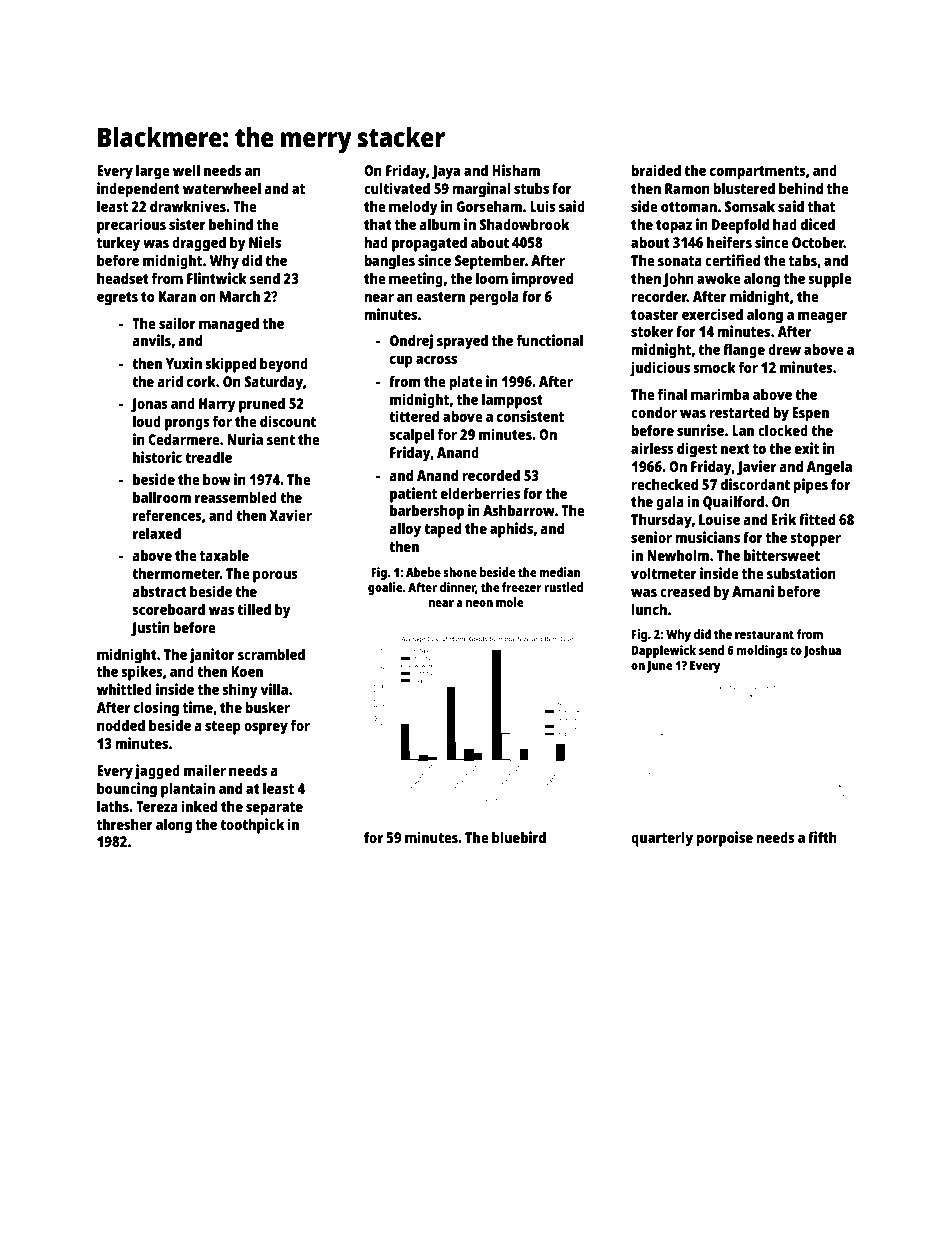  What do you see at coordinates (188, 206) in the document?
I see `drawknives` at bounding box center [188, 206].
